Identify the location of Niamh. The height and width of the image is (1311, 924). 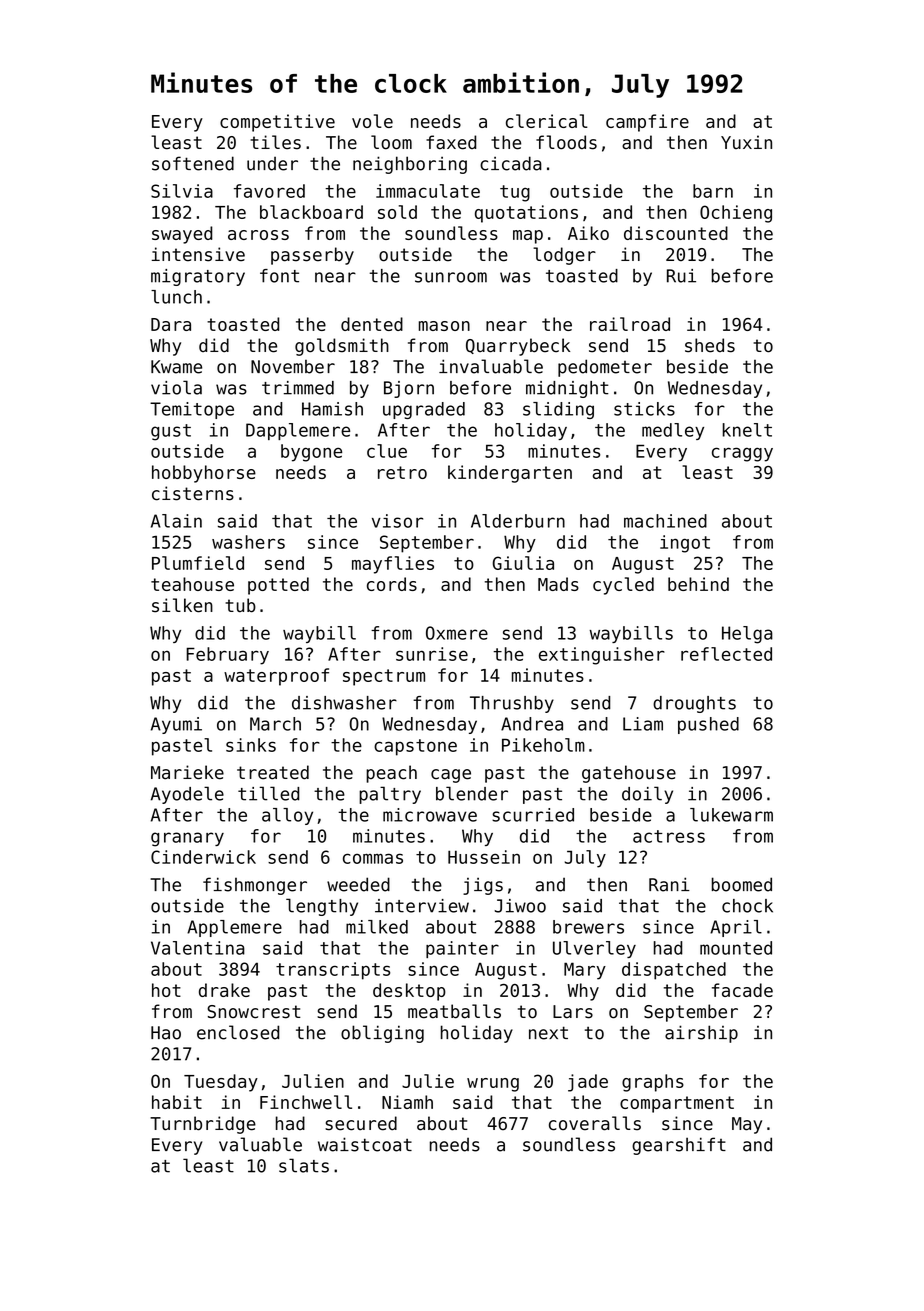
(407, 1102).
